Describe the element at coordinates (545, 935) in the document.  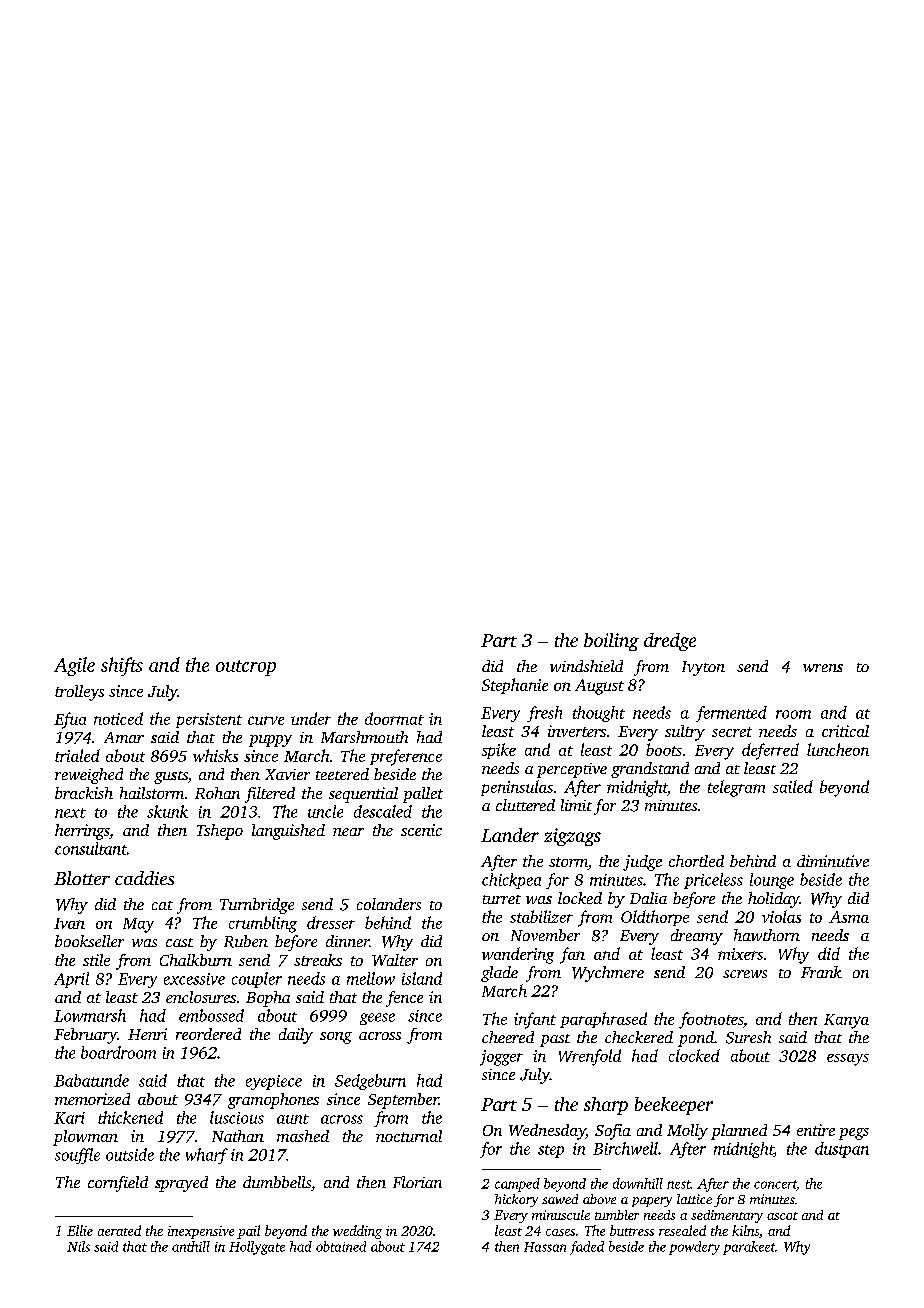
I see `November` at that location.
